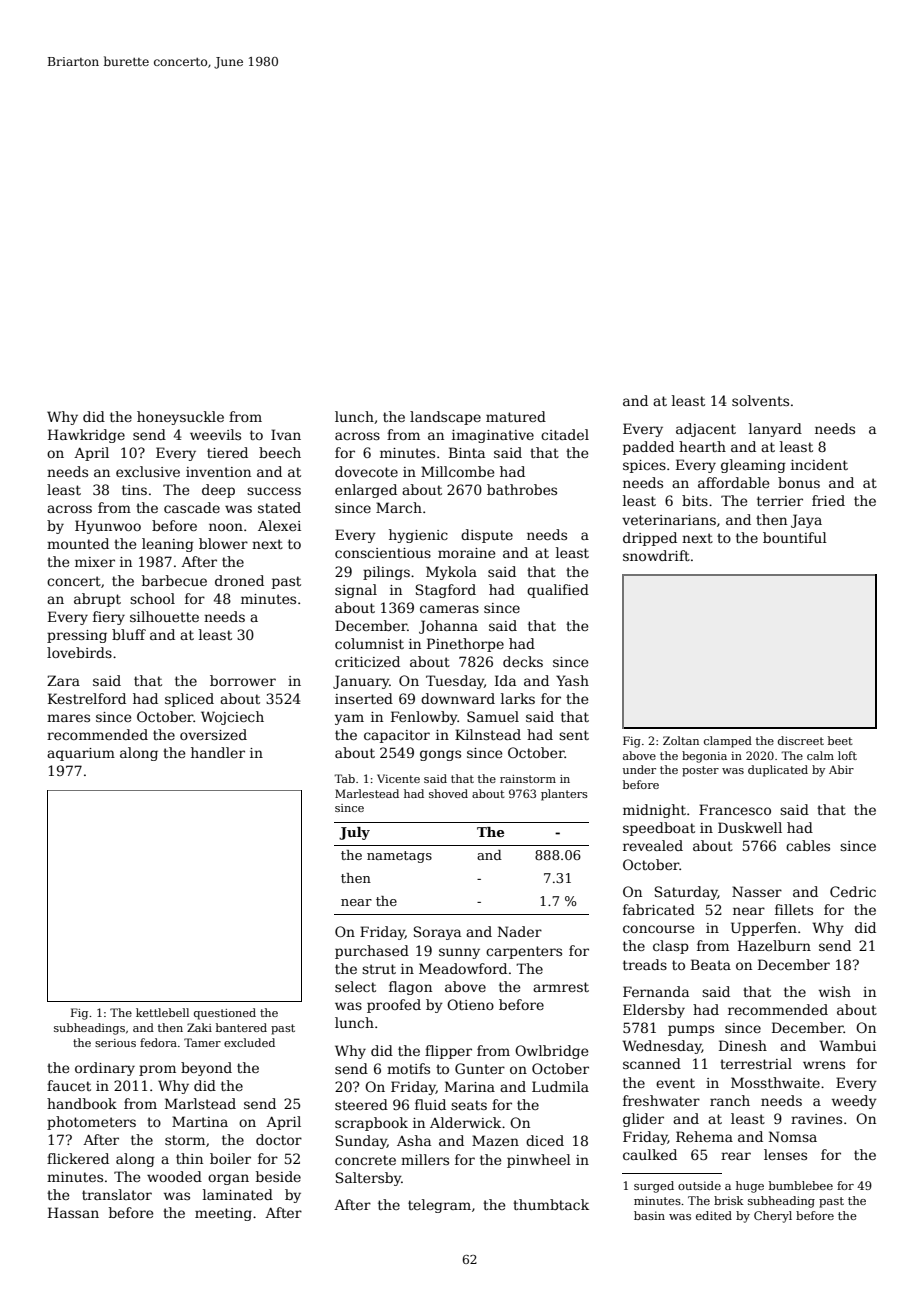 Image resolution: width=924 pixels, height=1308 pixels. What do you see at coordinates (445, 418) in the screenshot?
I see `landscape` at bounding box center [445, 418].
